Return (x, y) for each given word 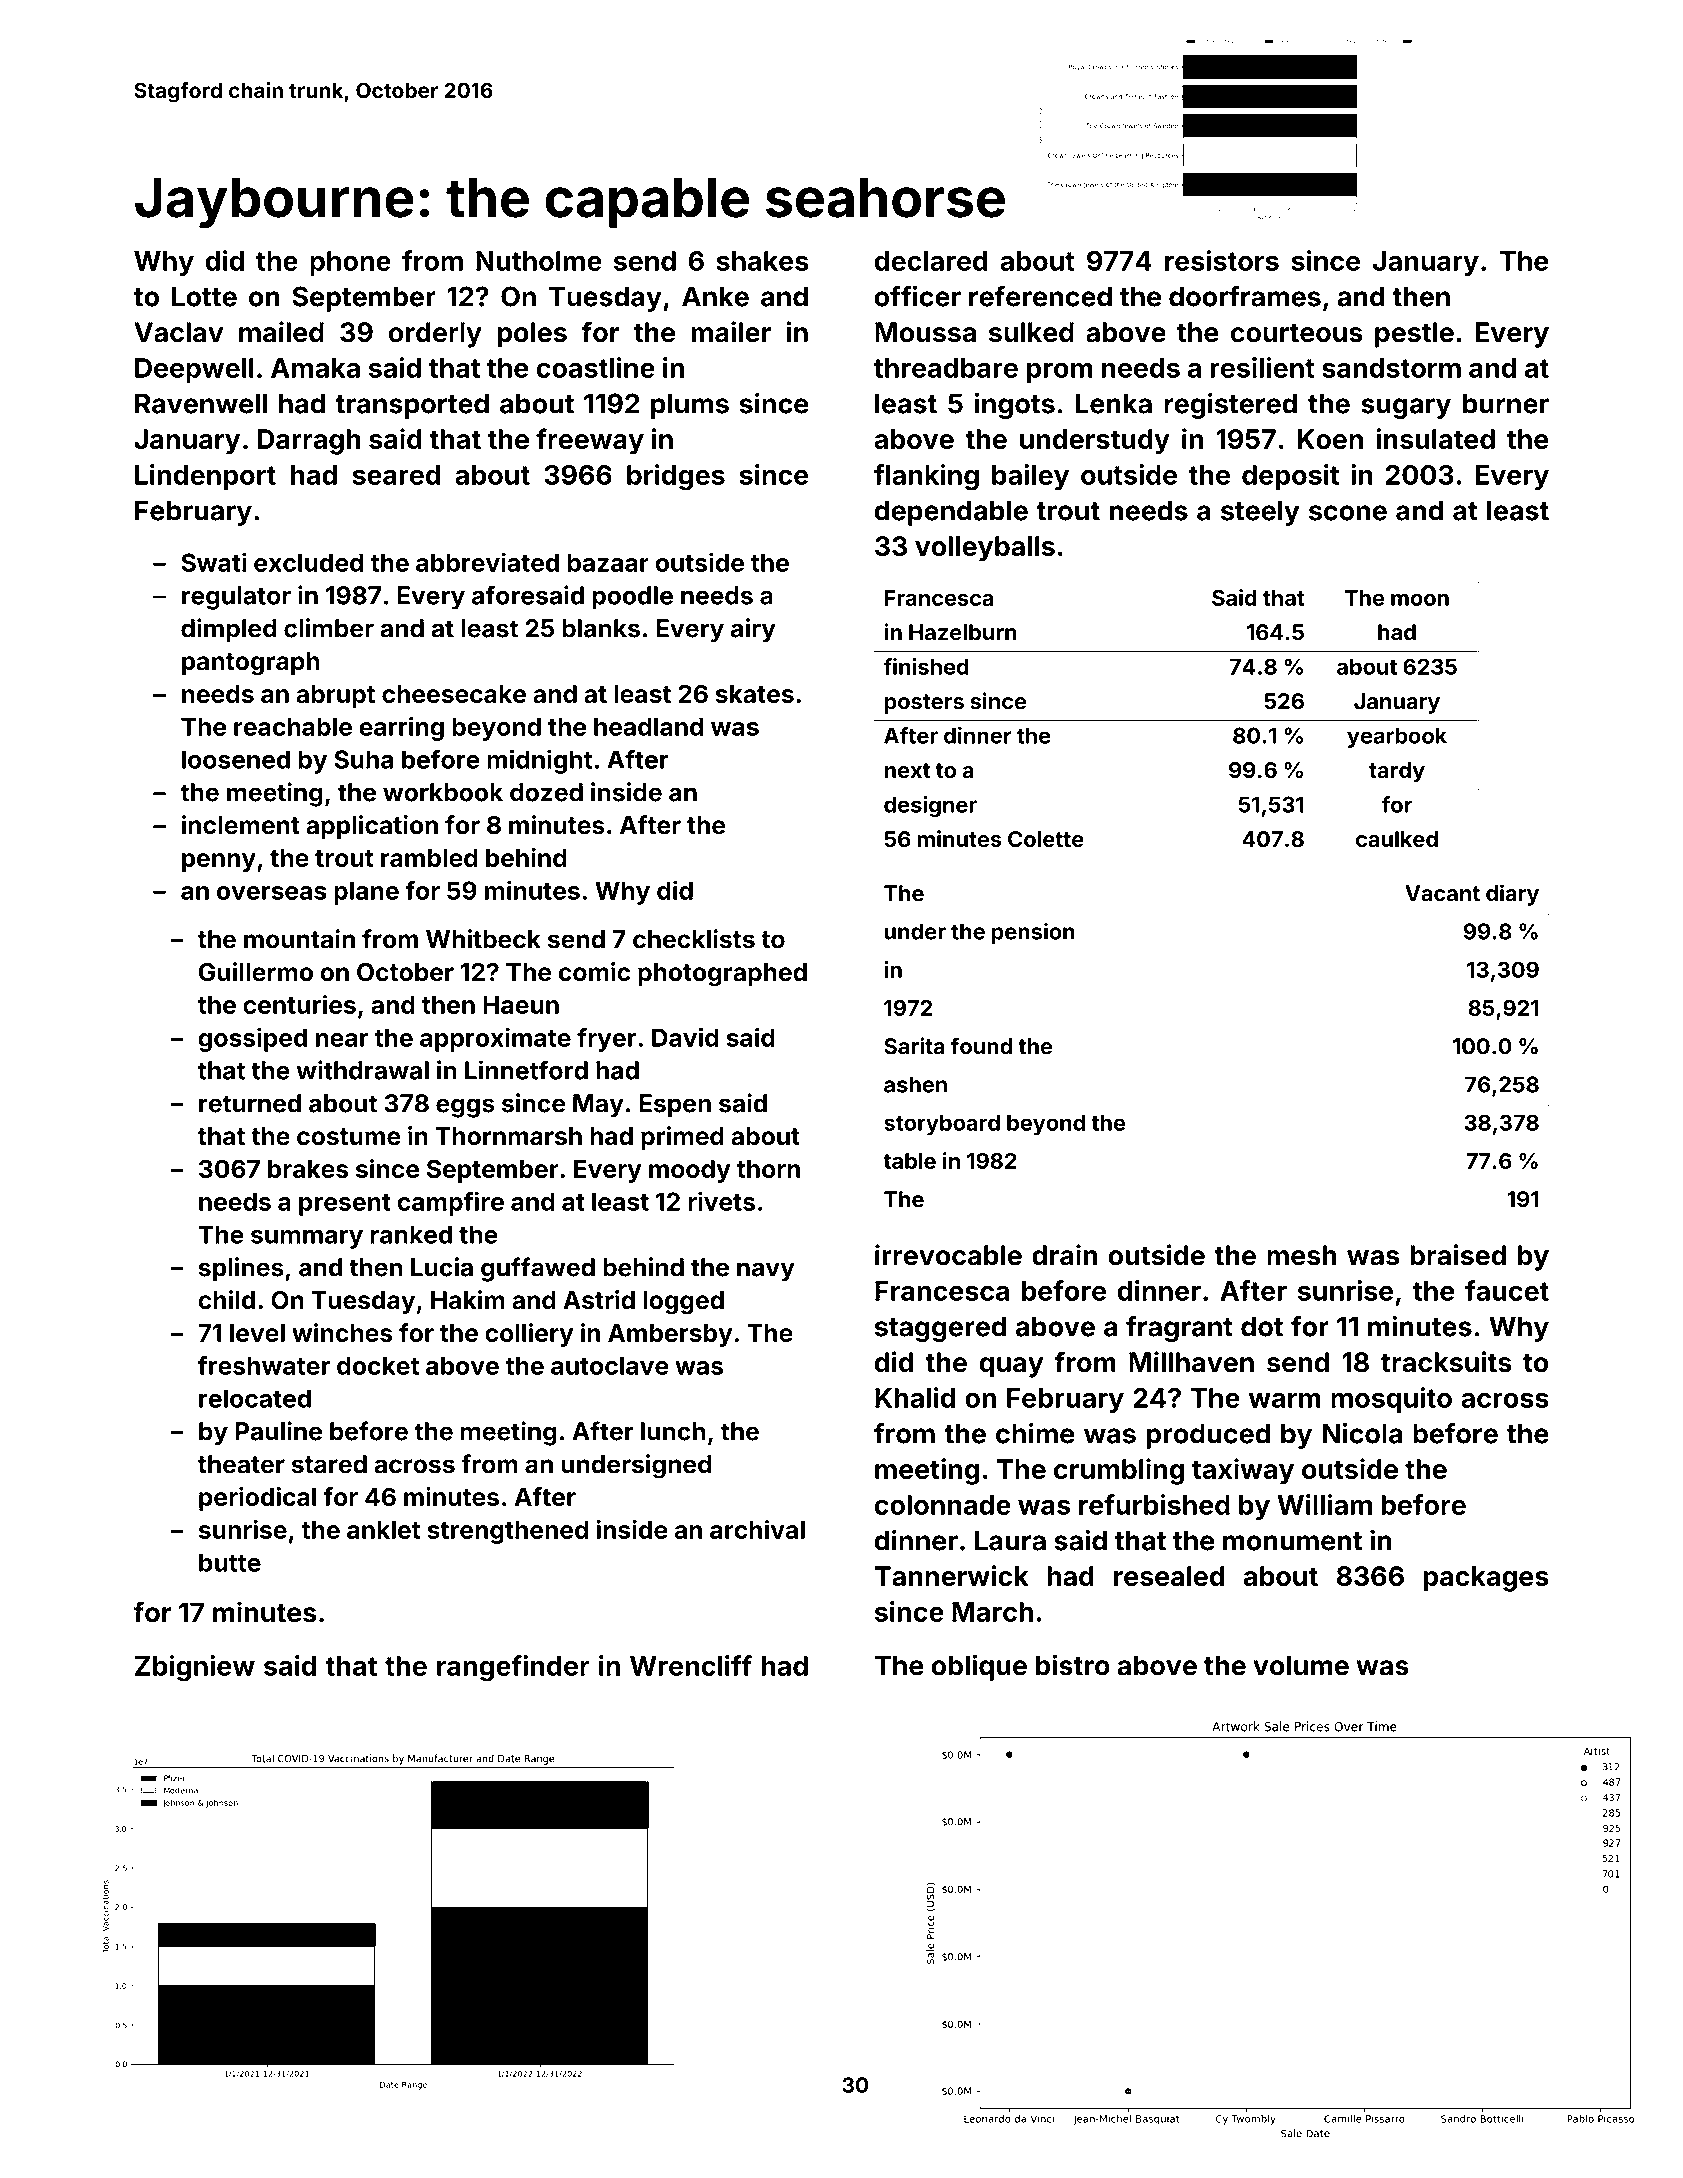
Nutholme (539, 261)
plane (366, 893)
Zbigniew (195, 1668)
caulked (1397, 839)
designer (930, 806)
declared (931, 261)
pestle (1414, 335)
